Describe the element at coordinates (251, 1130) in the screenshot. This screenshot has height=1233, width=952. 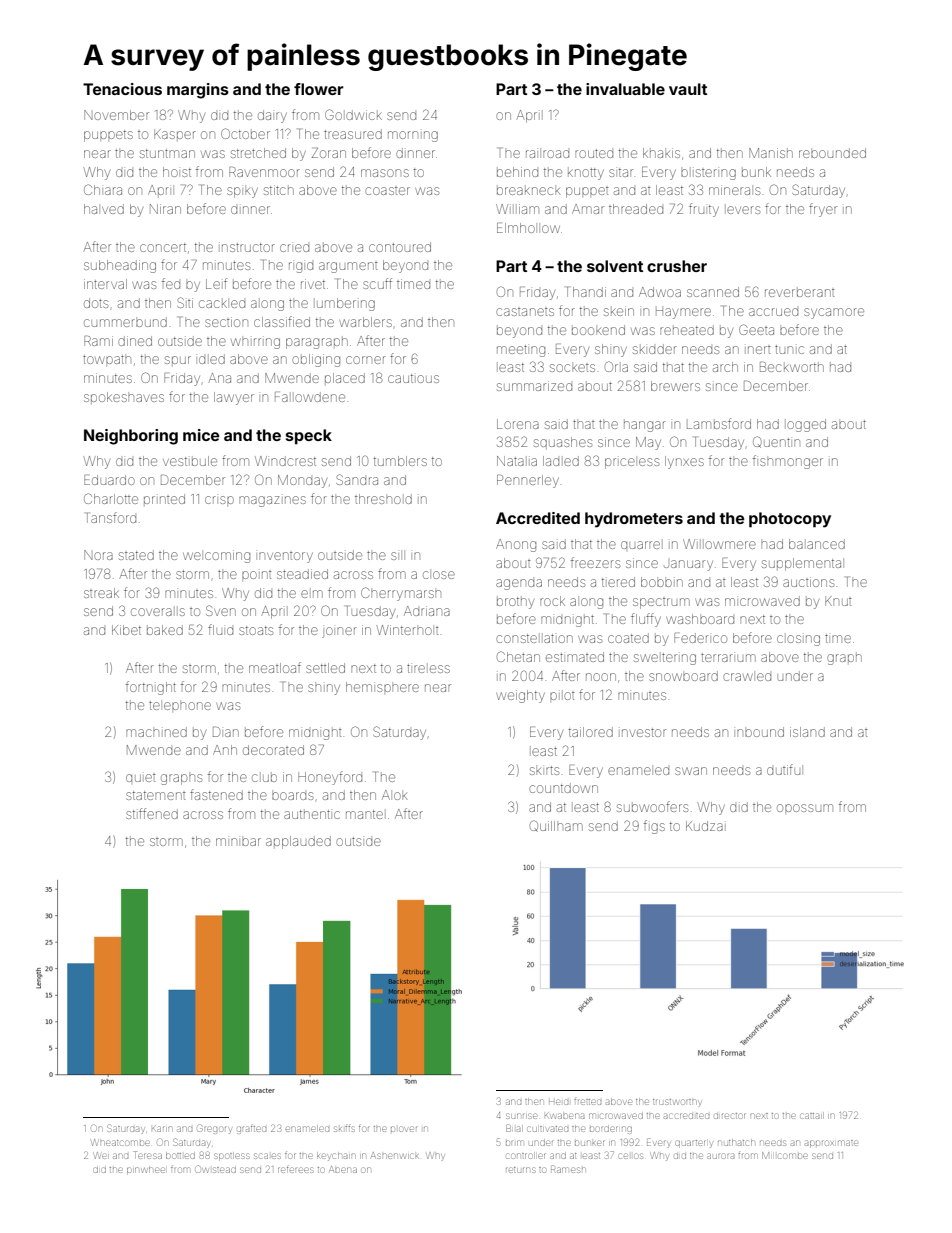
I see `grafted` at that location.
